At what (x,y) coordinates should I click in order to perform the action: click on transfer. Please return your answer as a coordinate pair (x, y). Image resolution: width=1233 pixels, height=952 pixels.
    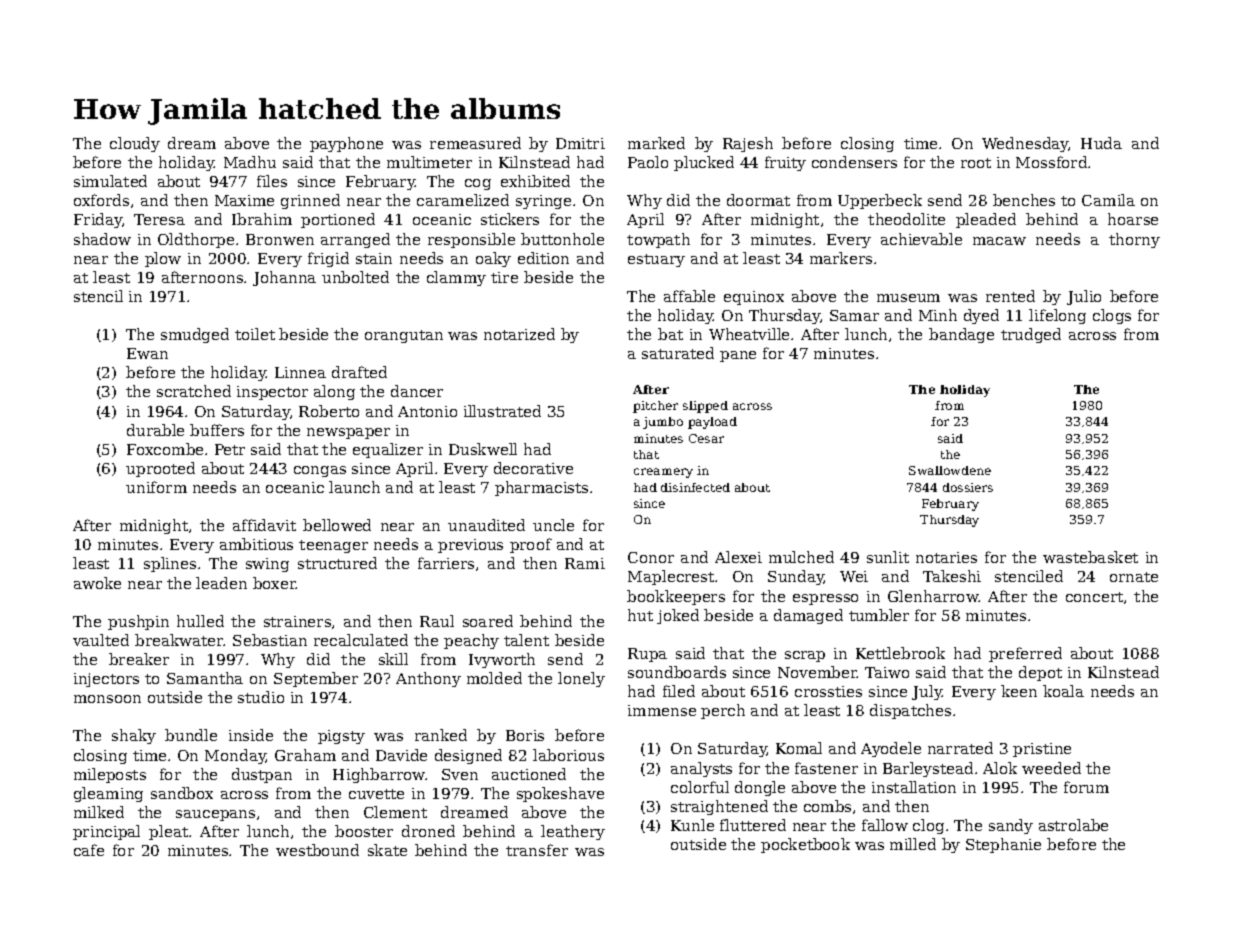
    Looking at the image, I should click on (537, 850).
